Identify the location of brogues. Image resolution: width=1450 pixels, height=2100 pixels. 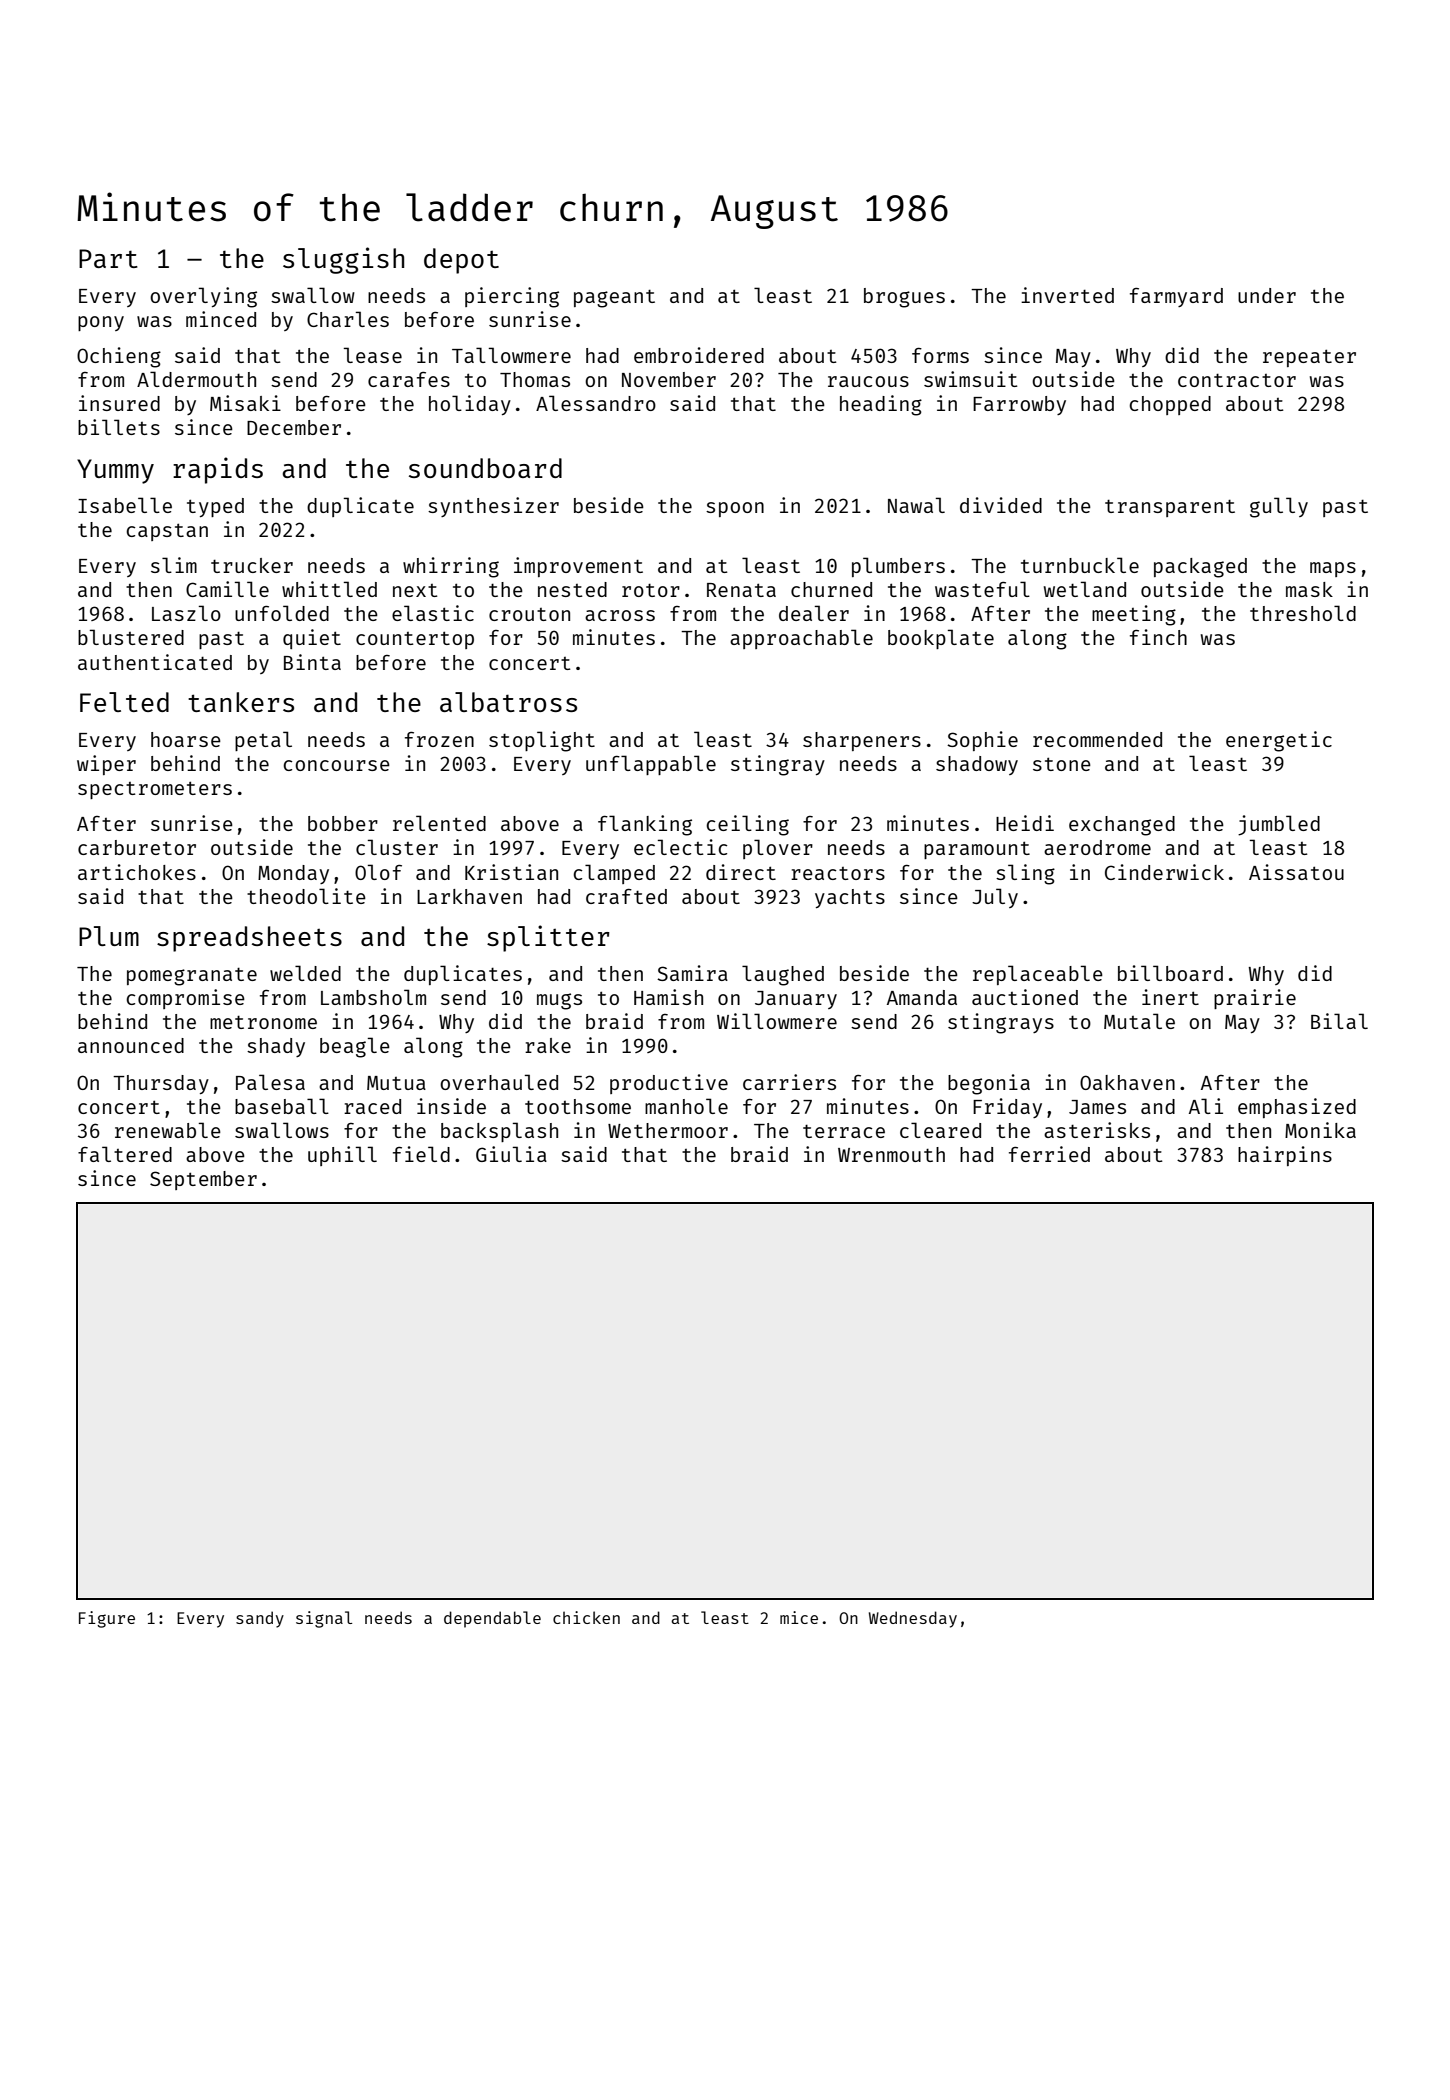
(904, 298).
